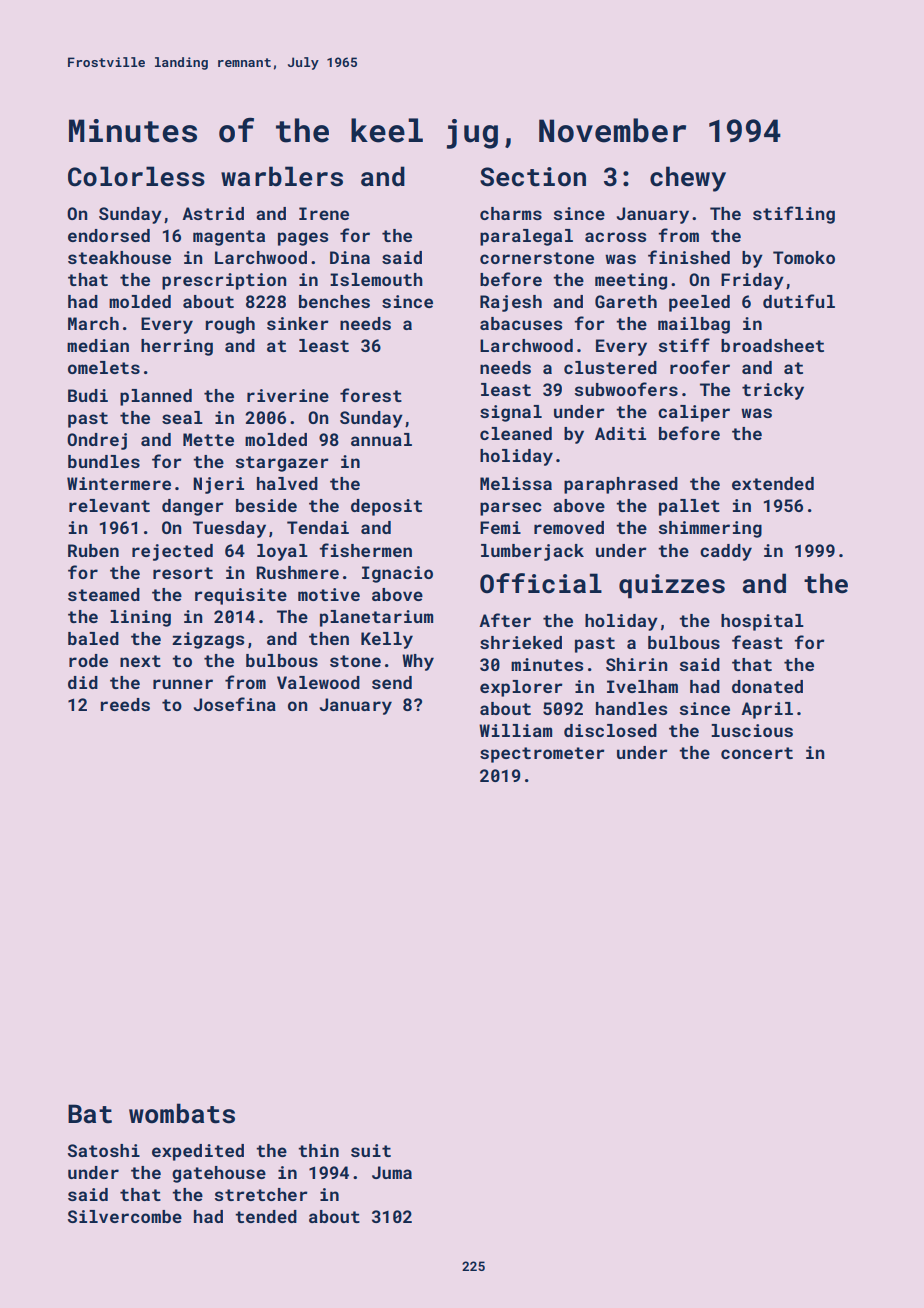 This screenshot has width=924, height=1308. Describe the element at coordinates (88, 395) in the screenshot. I see `Budi` at that location.
